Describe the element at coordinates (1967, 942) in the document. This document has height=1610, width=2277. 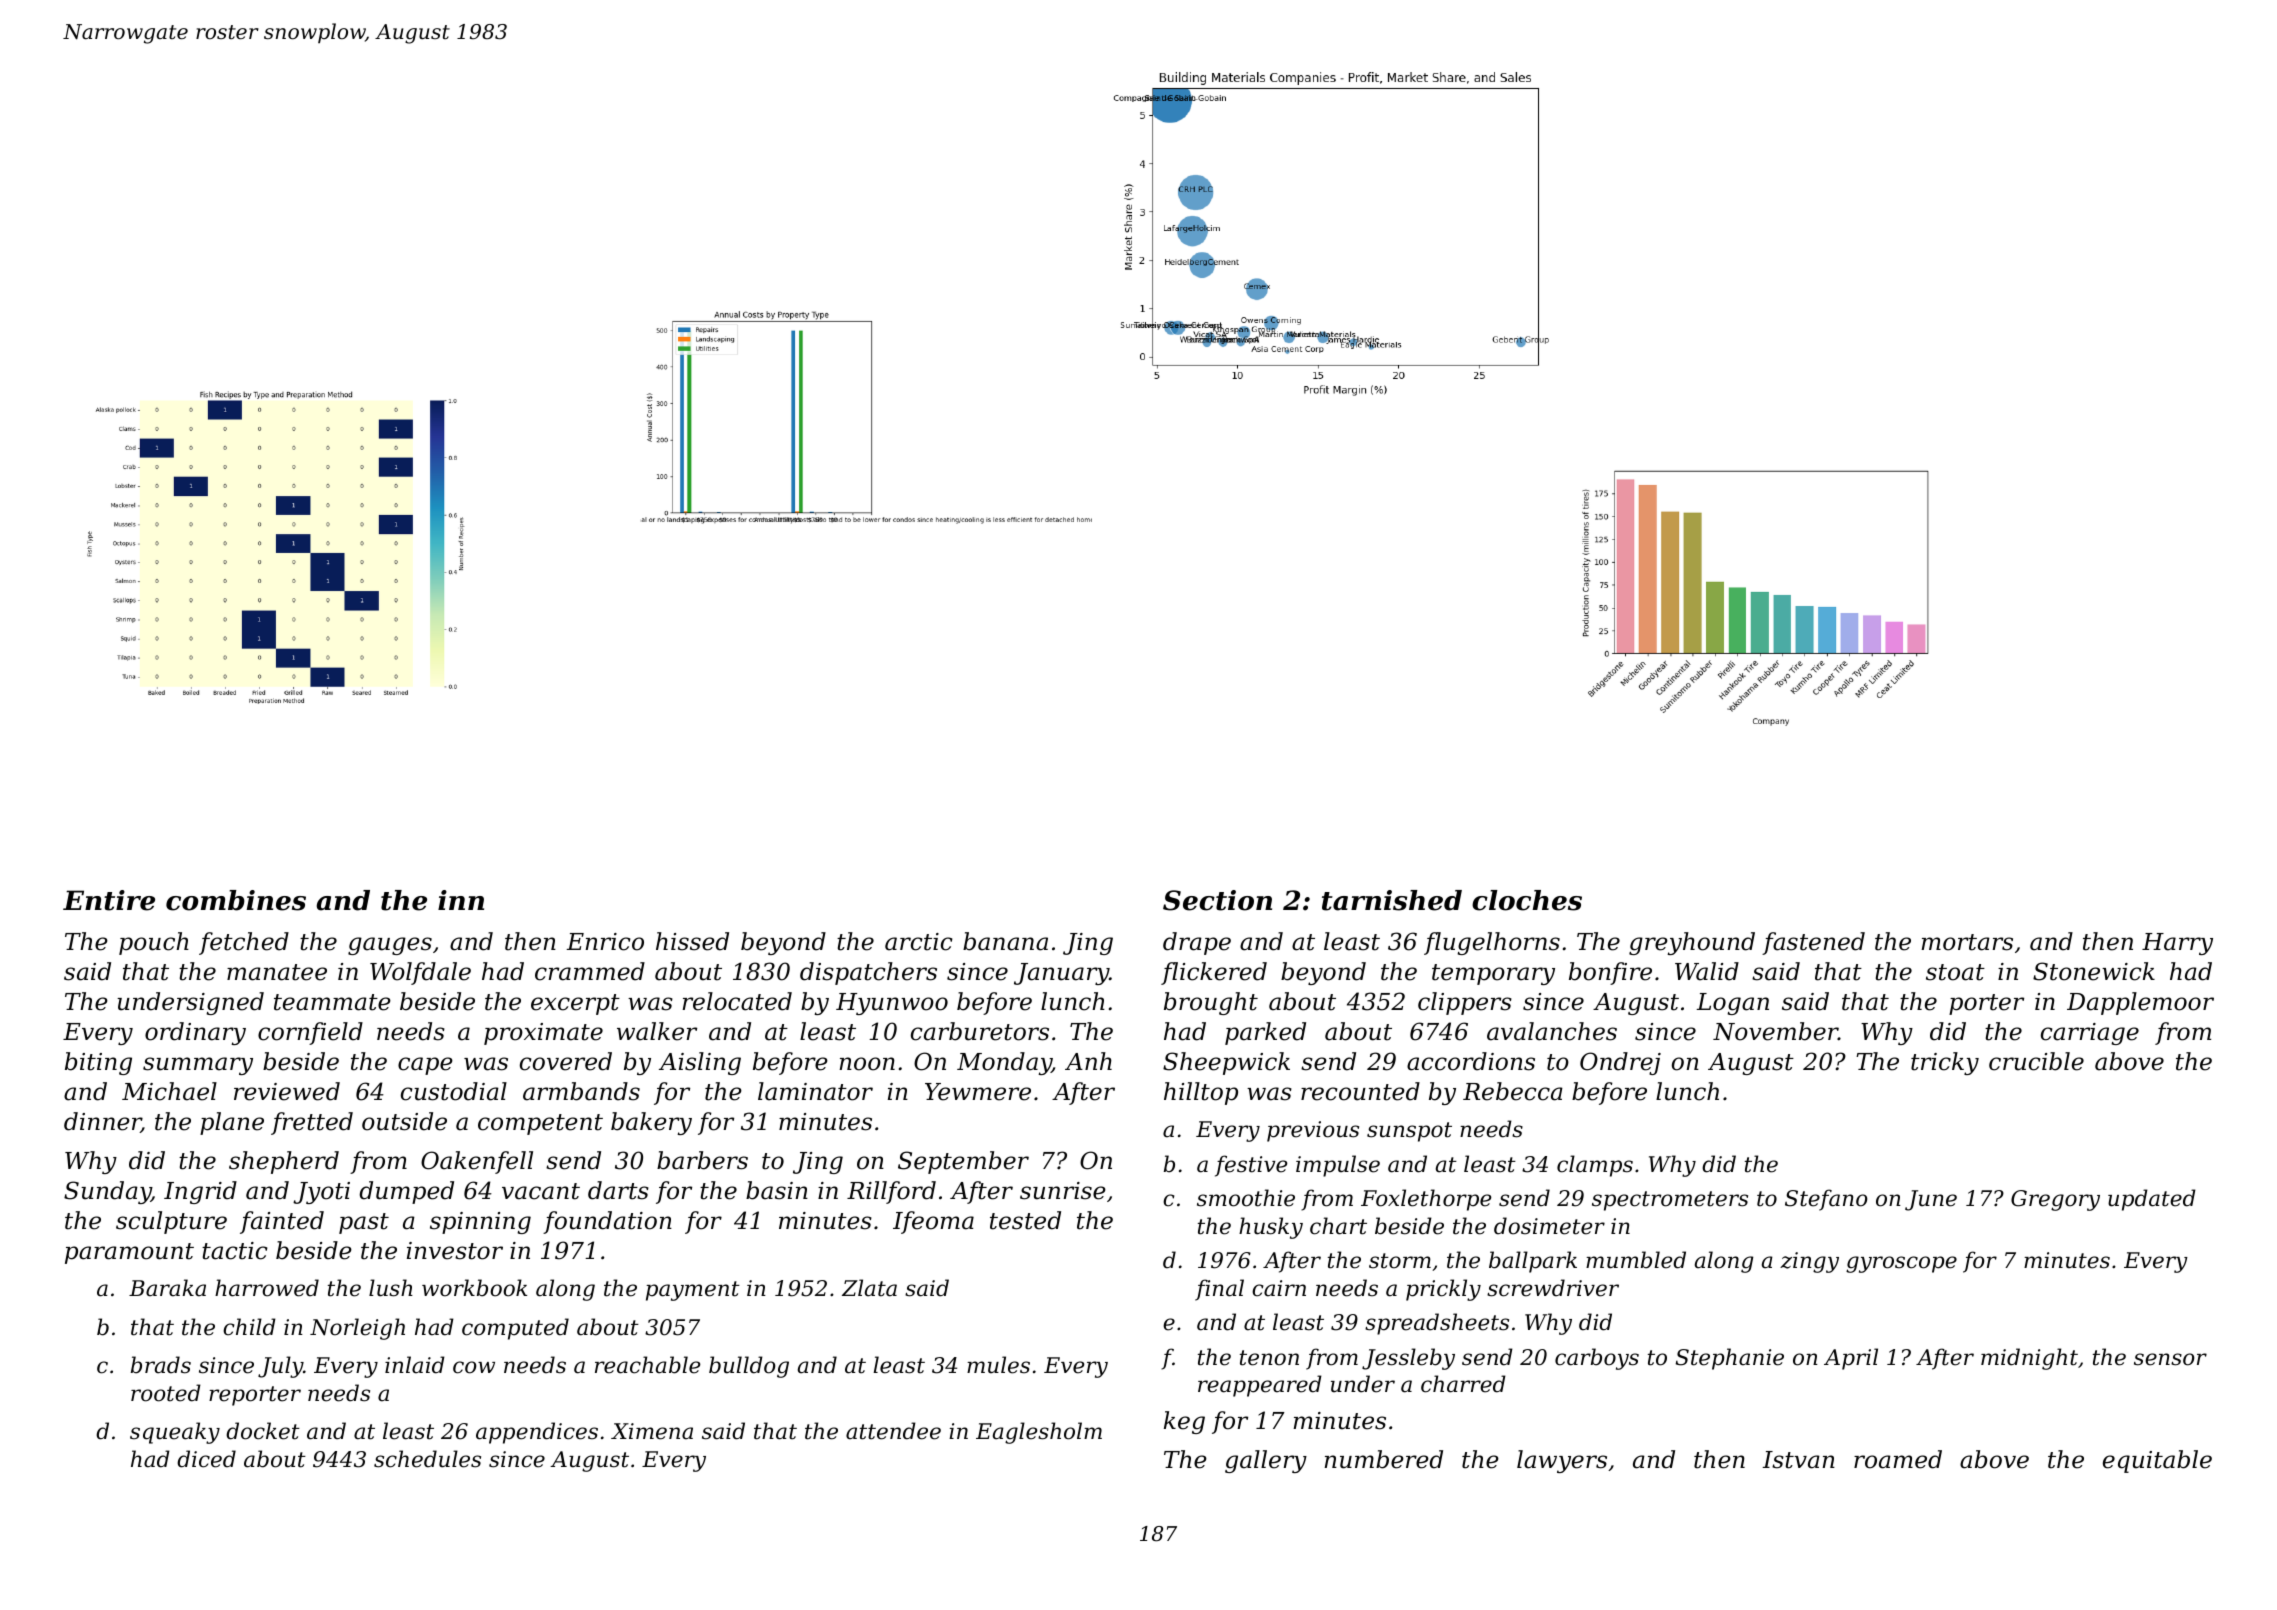
I see `mortars` at that location.
